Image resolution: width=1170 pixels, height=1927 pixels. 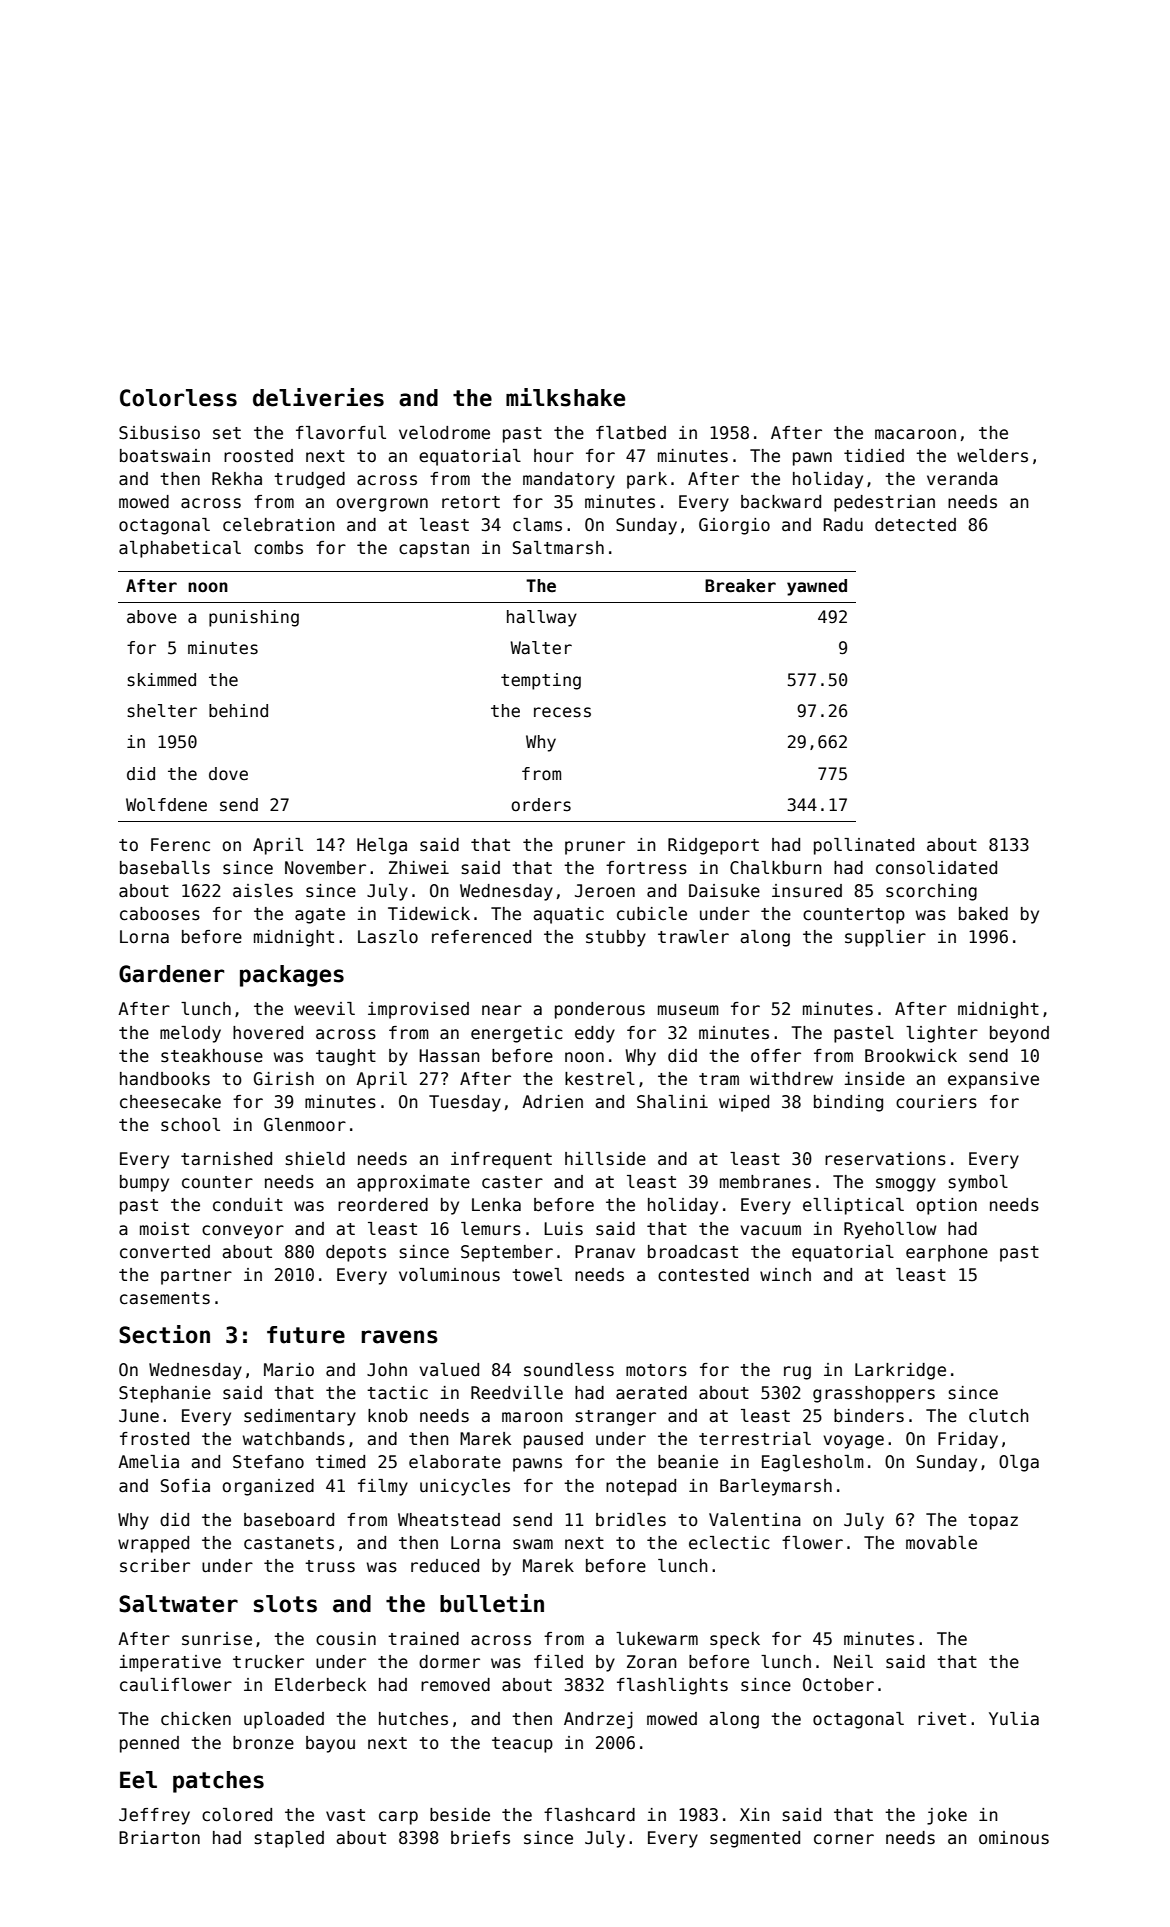 I want to click on kestrel, so click(x=600, y=1079).
